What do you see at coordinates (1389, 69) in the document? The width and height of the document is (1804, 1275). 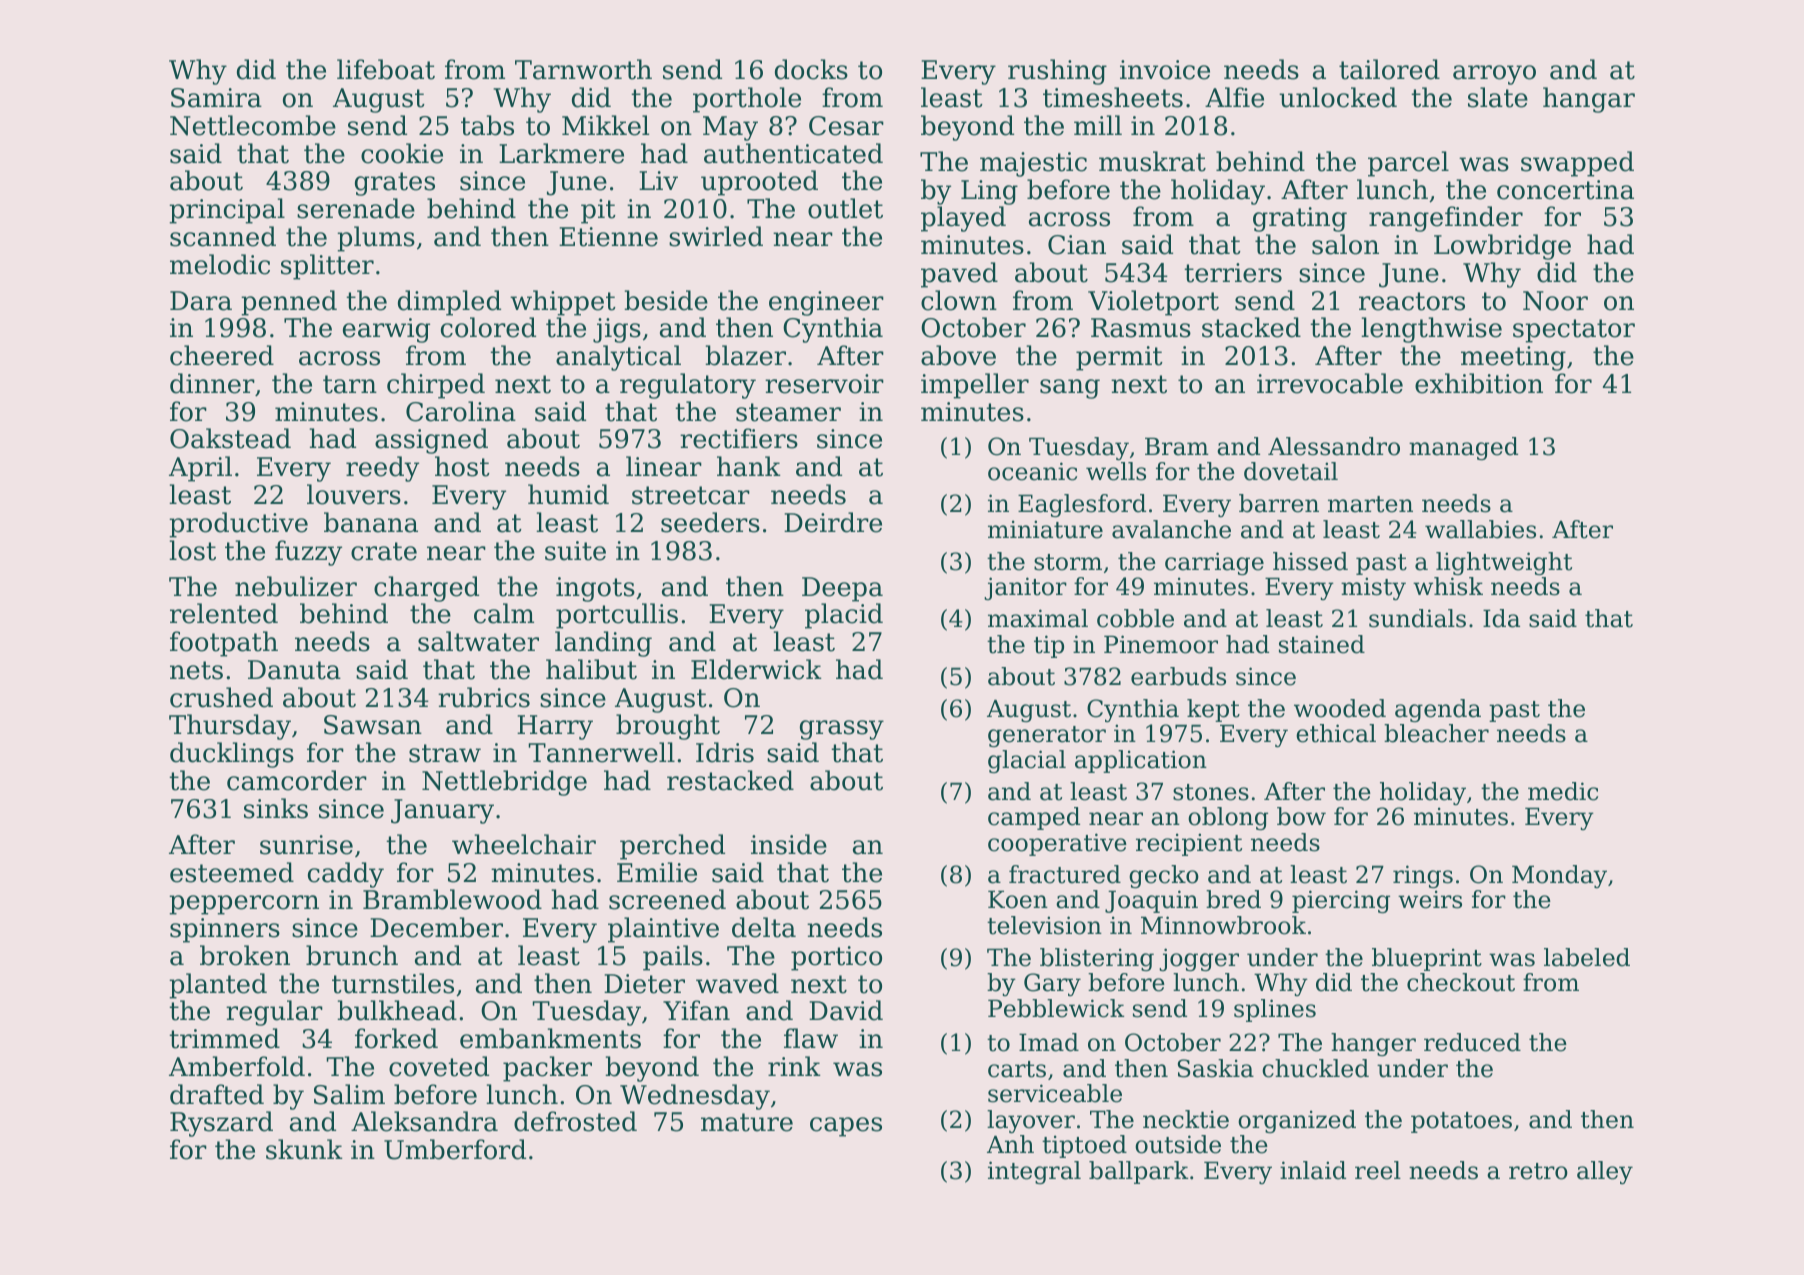 I see `tailored` at bounding box center [1389, 69].
